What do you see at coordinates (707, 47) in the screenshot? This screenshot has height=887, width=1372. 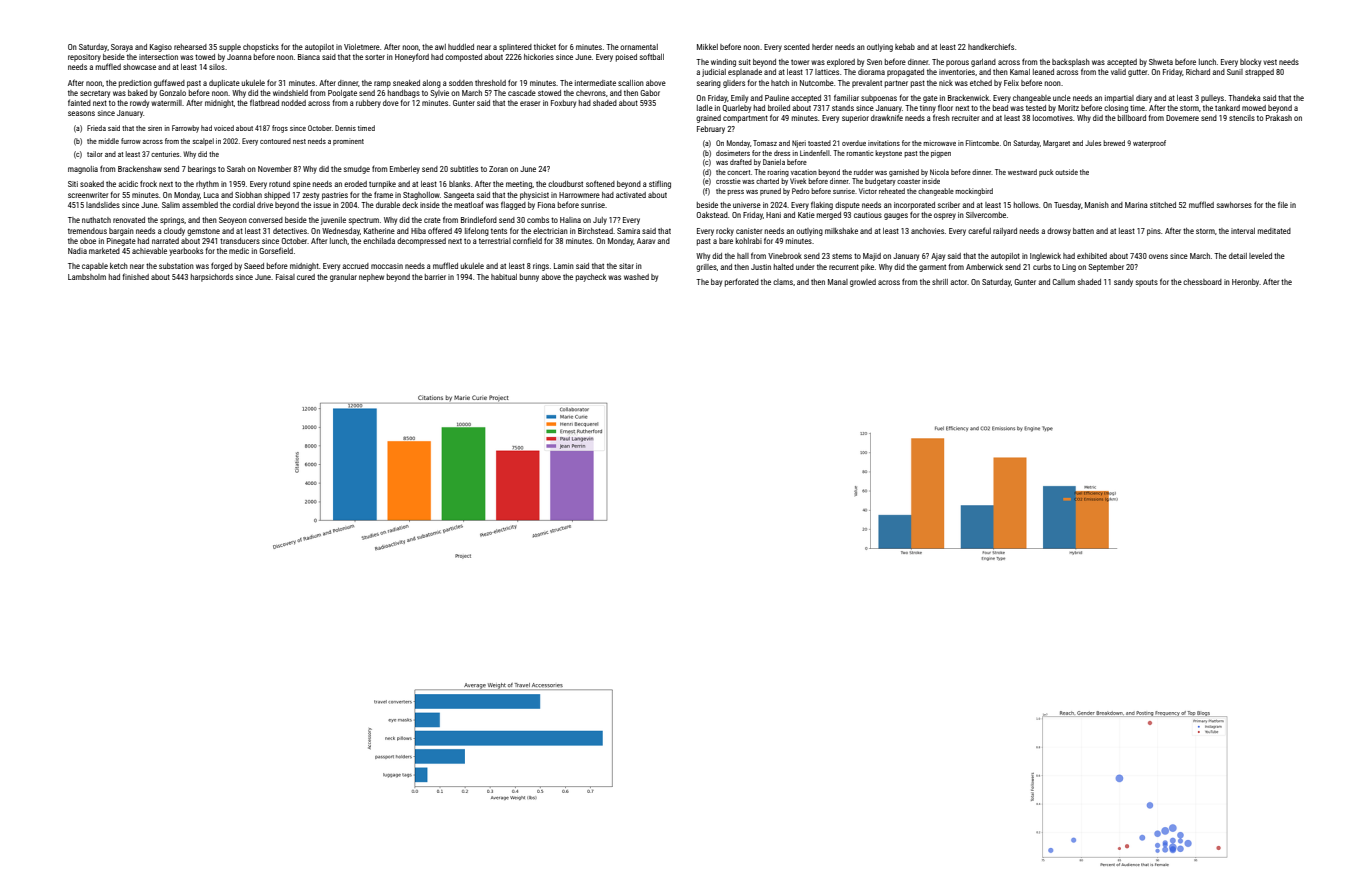 I see `Mikkel` at bounding box center [707, 47].
